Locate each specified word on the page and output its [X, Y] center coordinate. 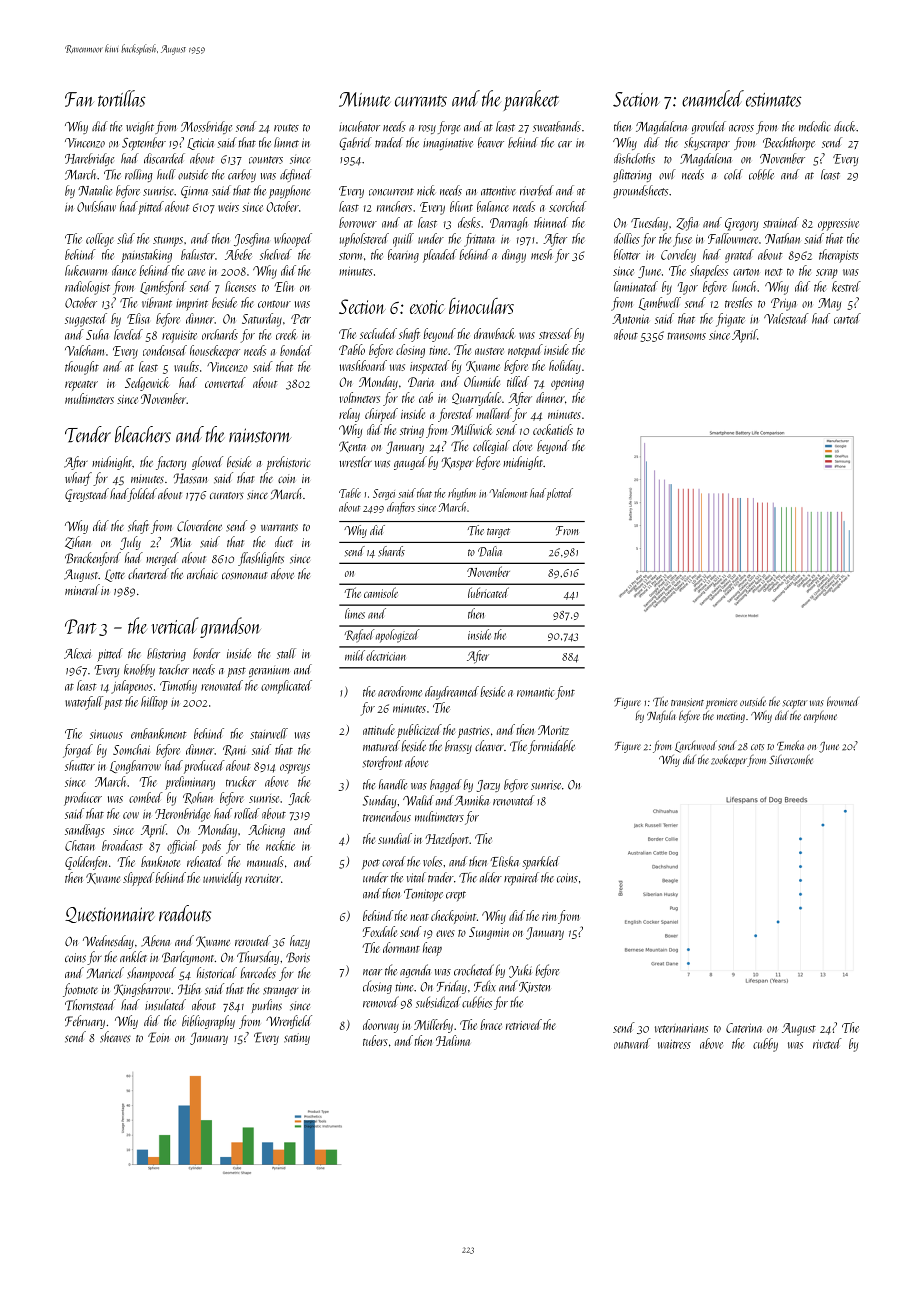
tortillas [122, 98]
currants [421, 101]
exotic [427, 307]
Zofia [687, 224]
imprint [192, 305]
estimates [774, 100]
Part [80, 626]
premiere [721, 703]
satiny [297, 1039]
